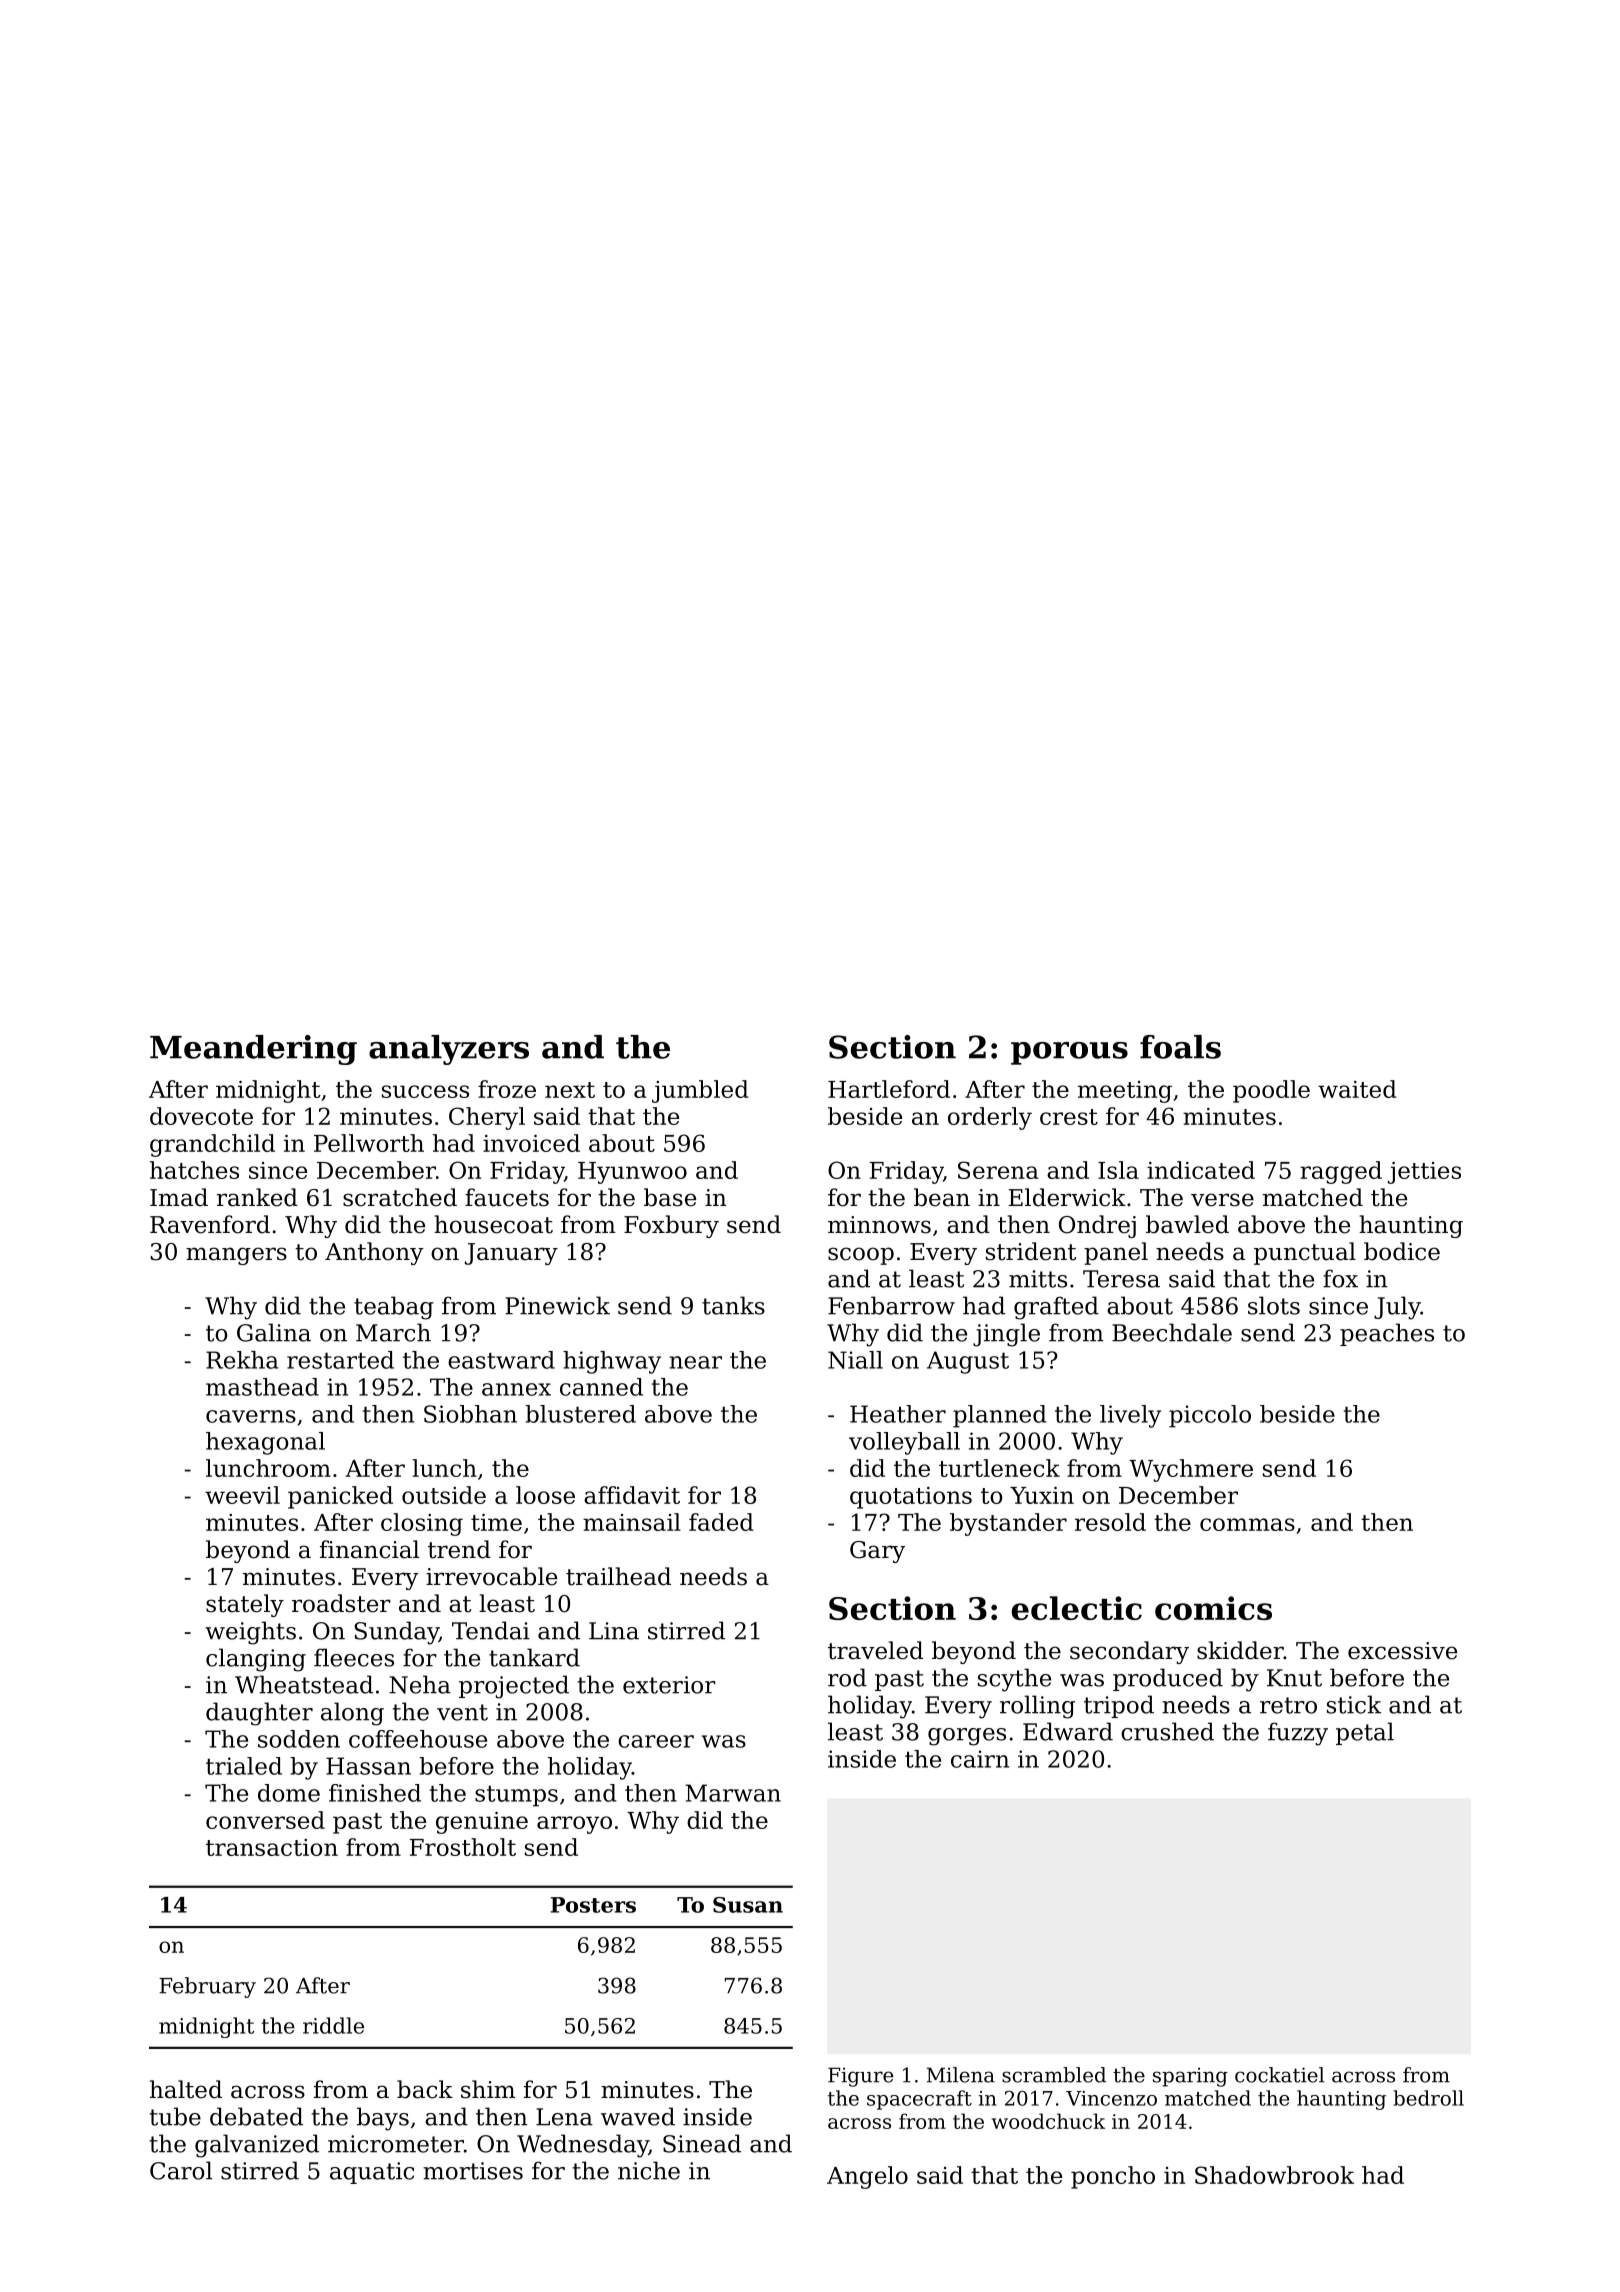 This page has width=1620, height=2292. I want to click on scrambled, so click(1054, 2075).
